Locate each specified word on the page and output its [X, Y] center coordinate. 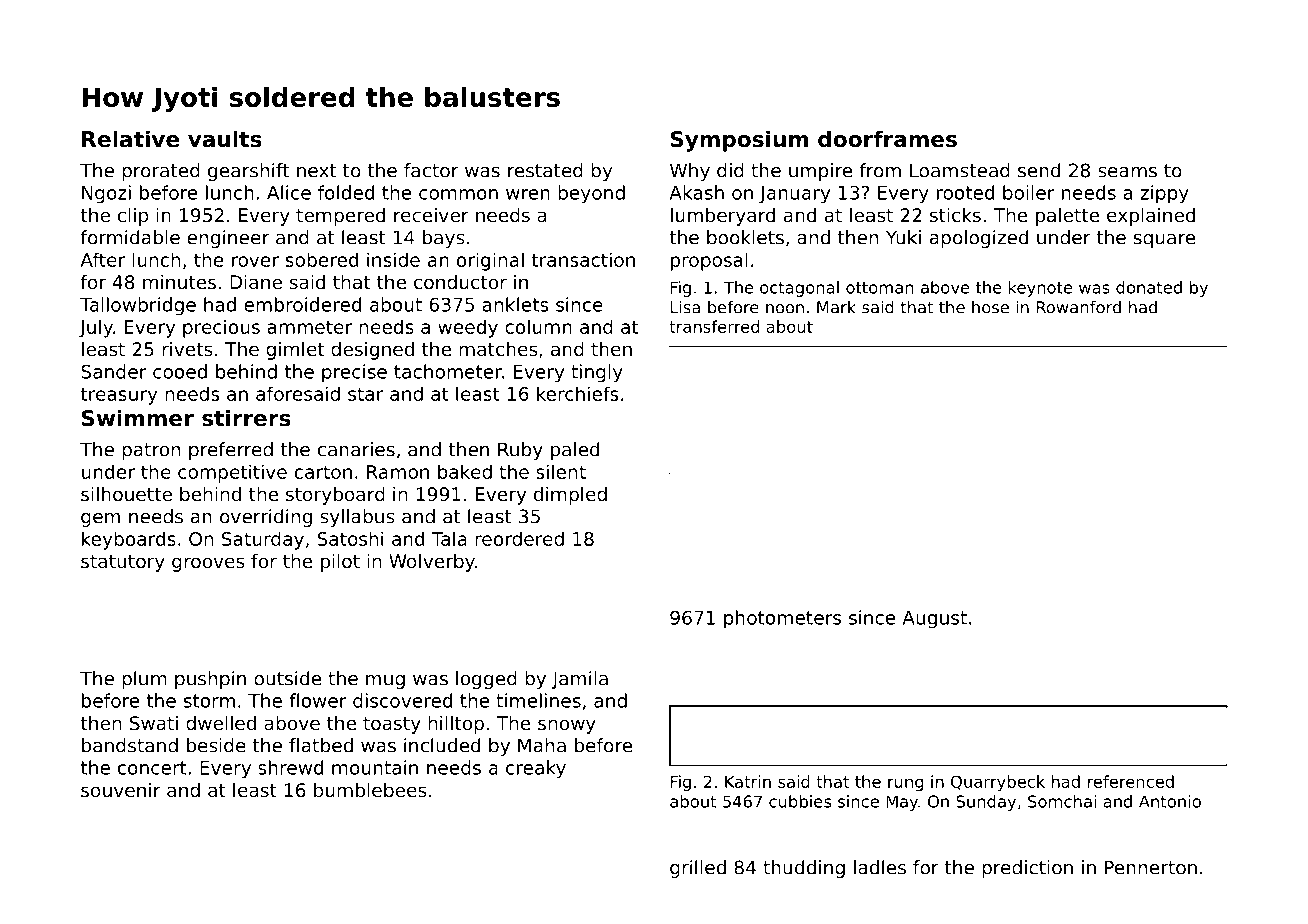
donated [1149, 287]
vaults [225, 139]
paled [575, 451]
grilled [698, 869]
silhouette [126, 494]
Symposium [739, 141]
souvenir [121, 790]
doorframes [887, 139]
